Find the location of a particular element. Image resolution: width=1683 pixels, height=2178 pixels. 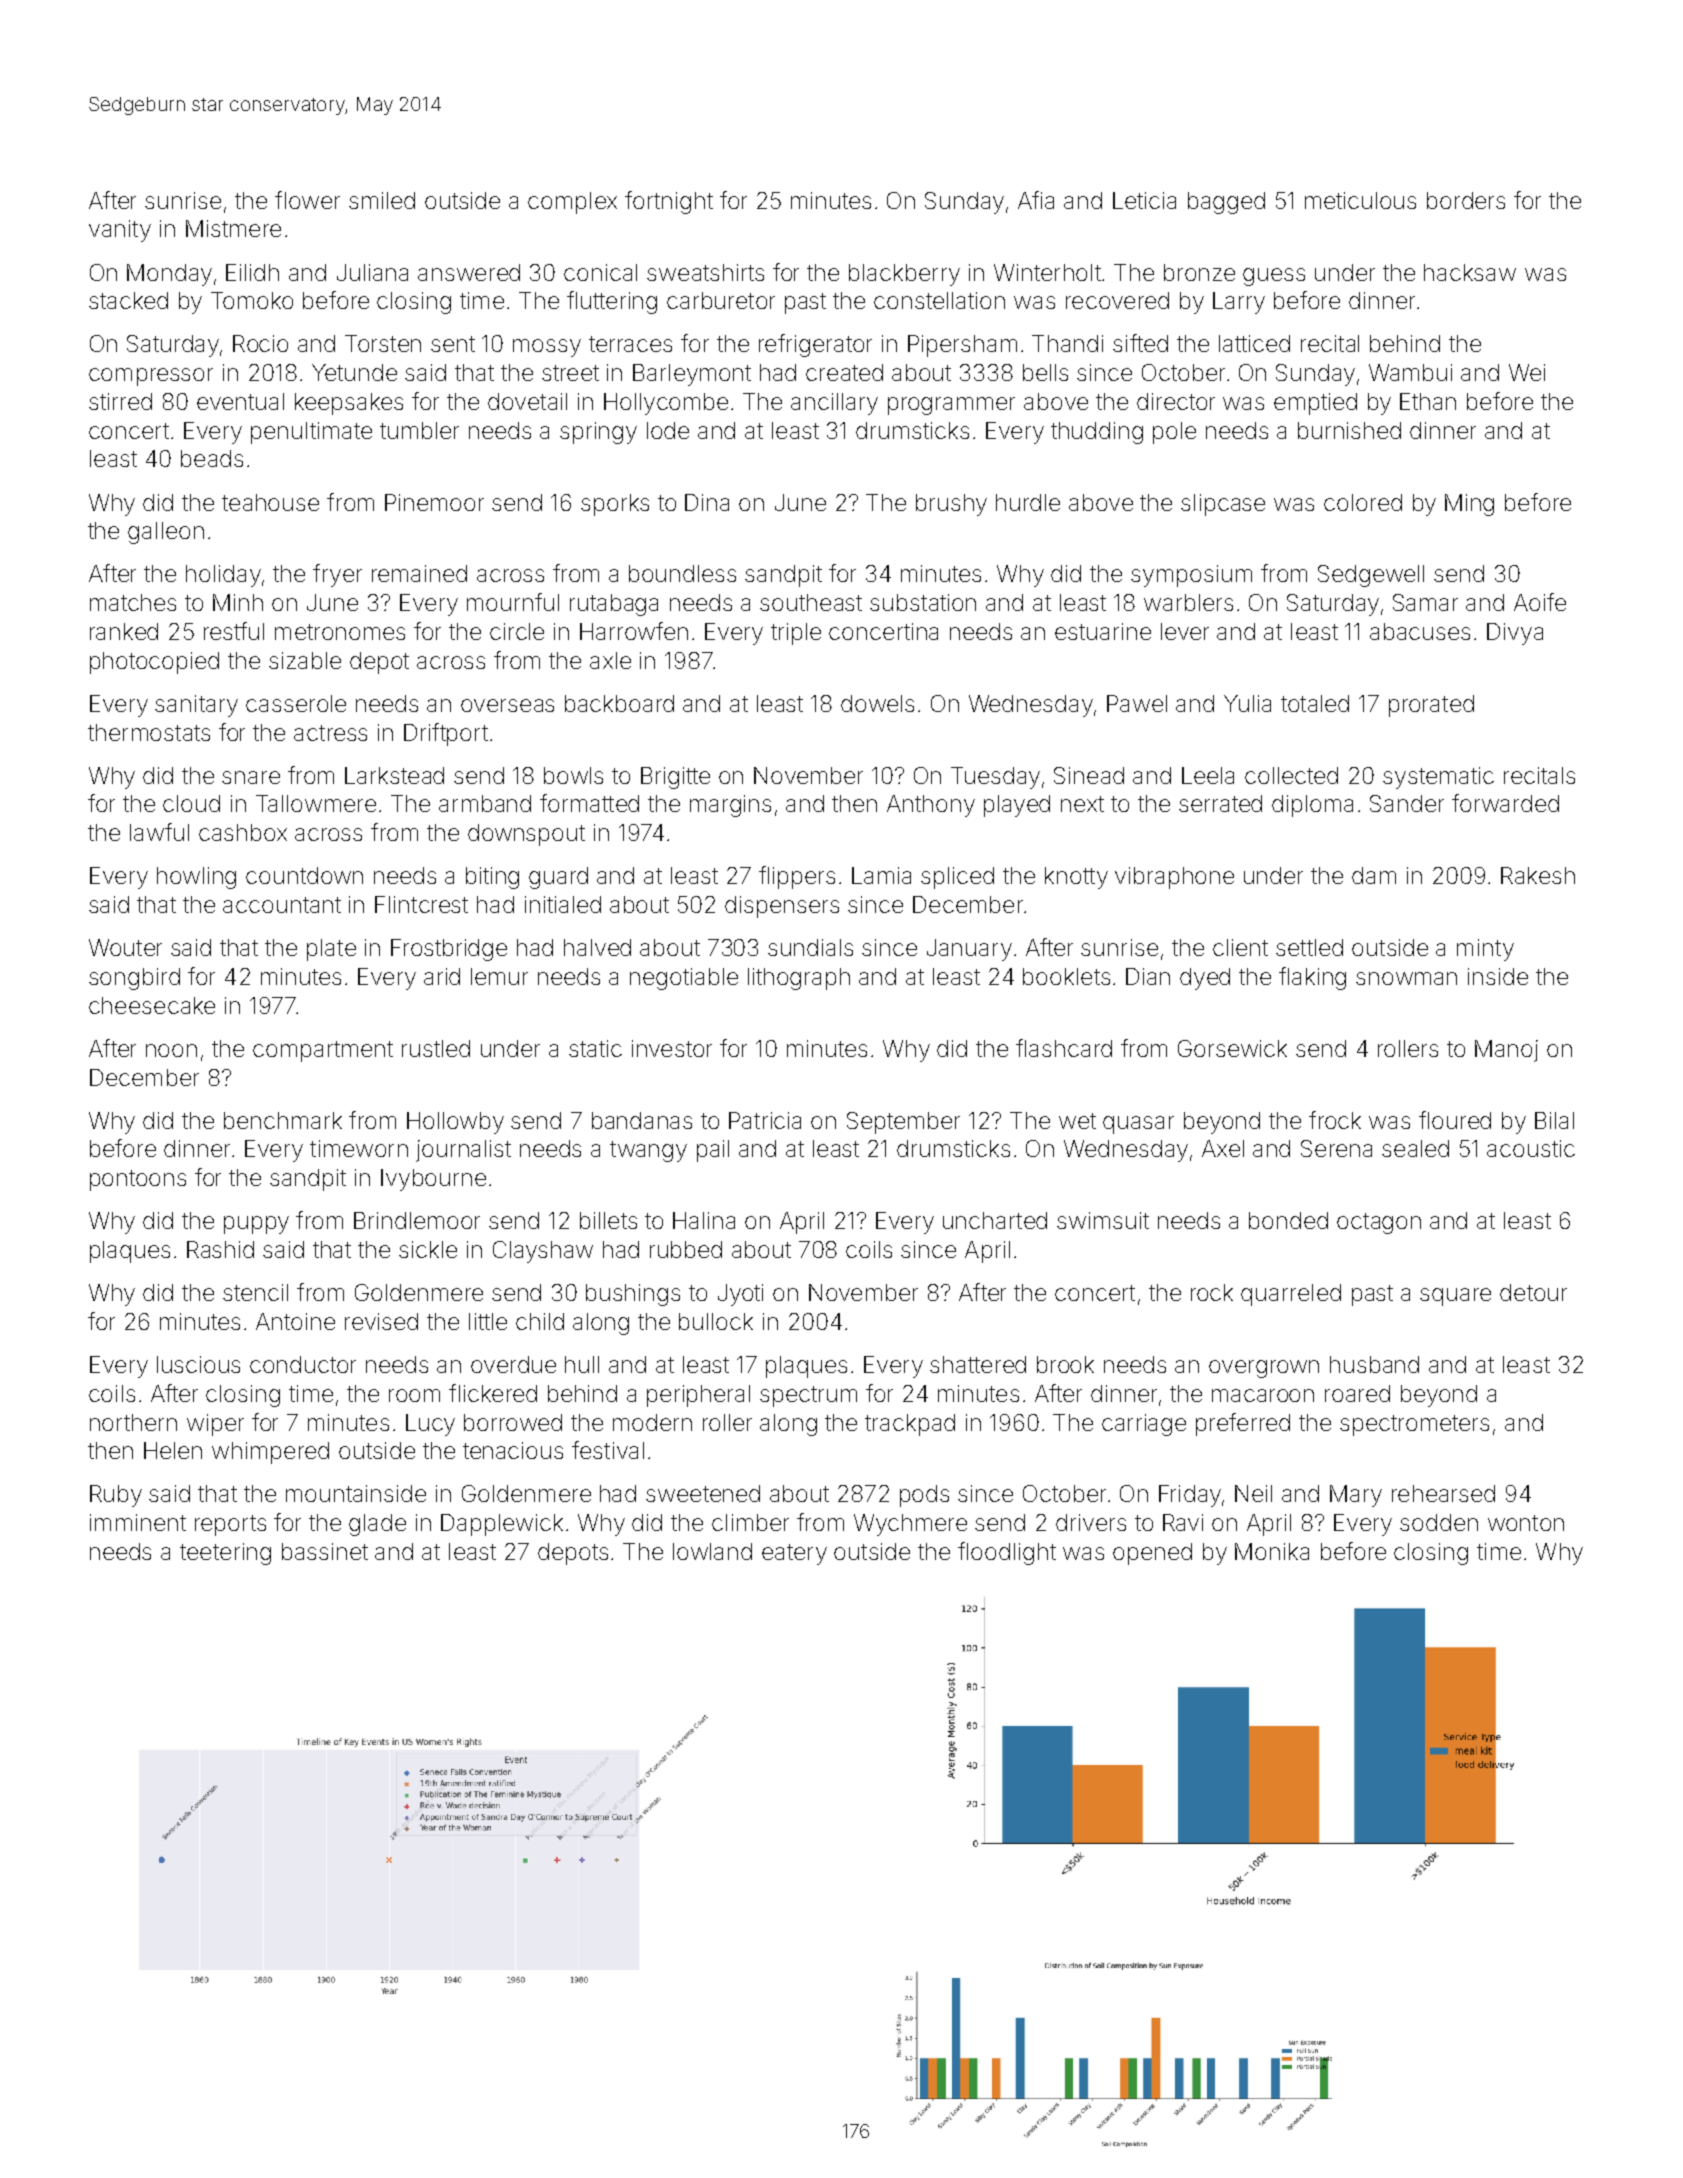

Ming is located at coordinates (1469, 505).
